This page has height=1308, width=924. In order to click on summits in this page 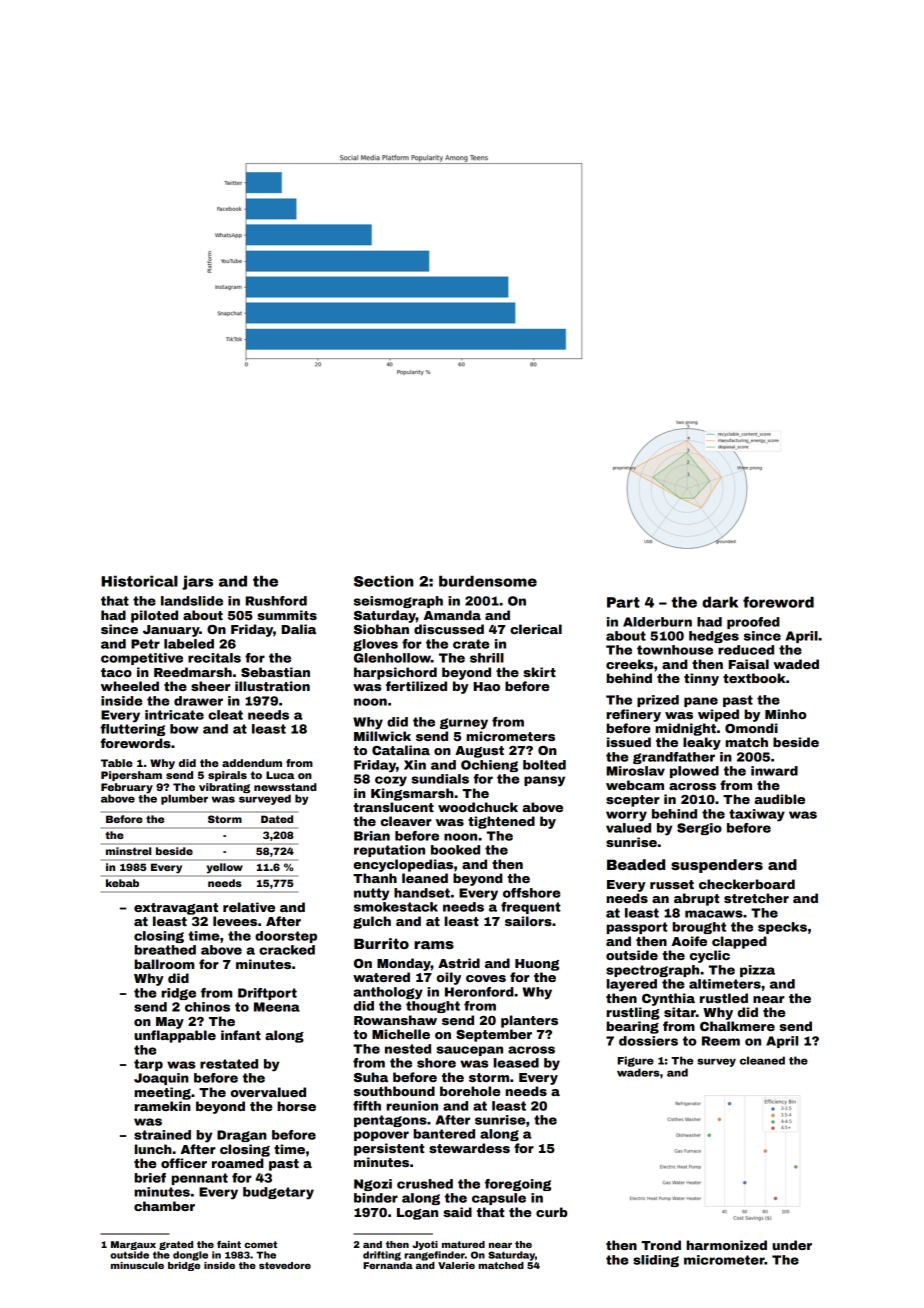, I will do `click(287, 615)`.
